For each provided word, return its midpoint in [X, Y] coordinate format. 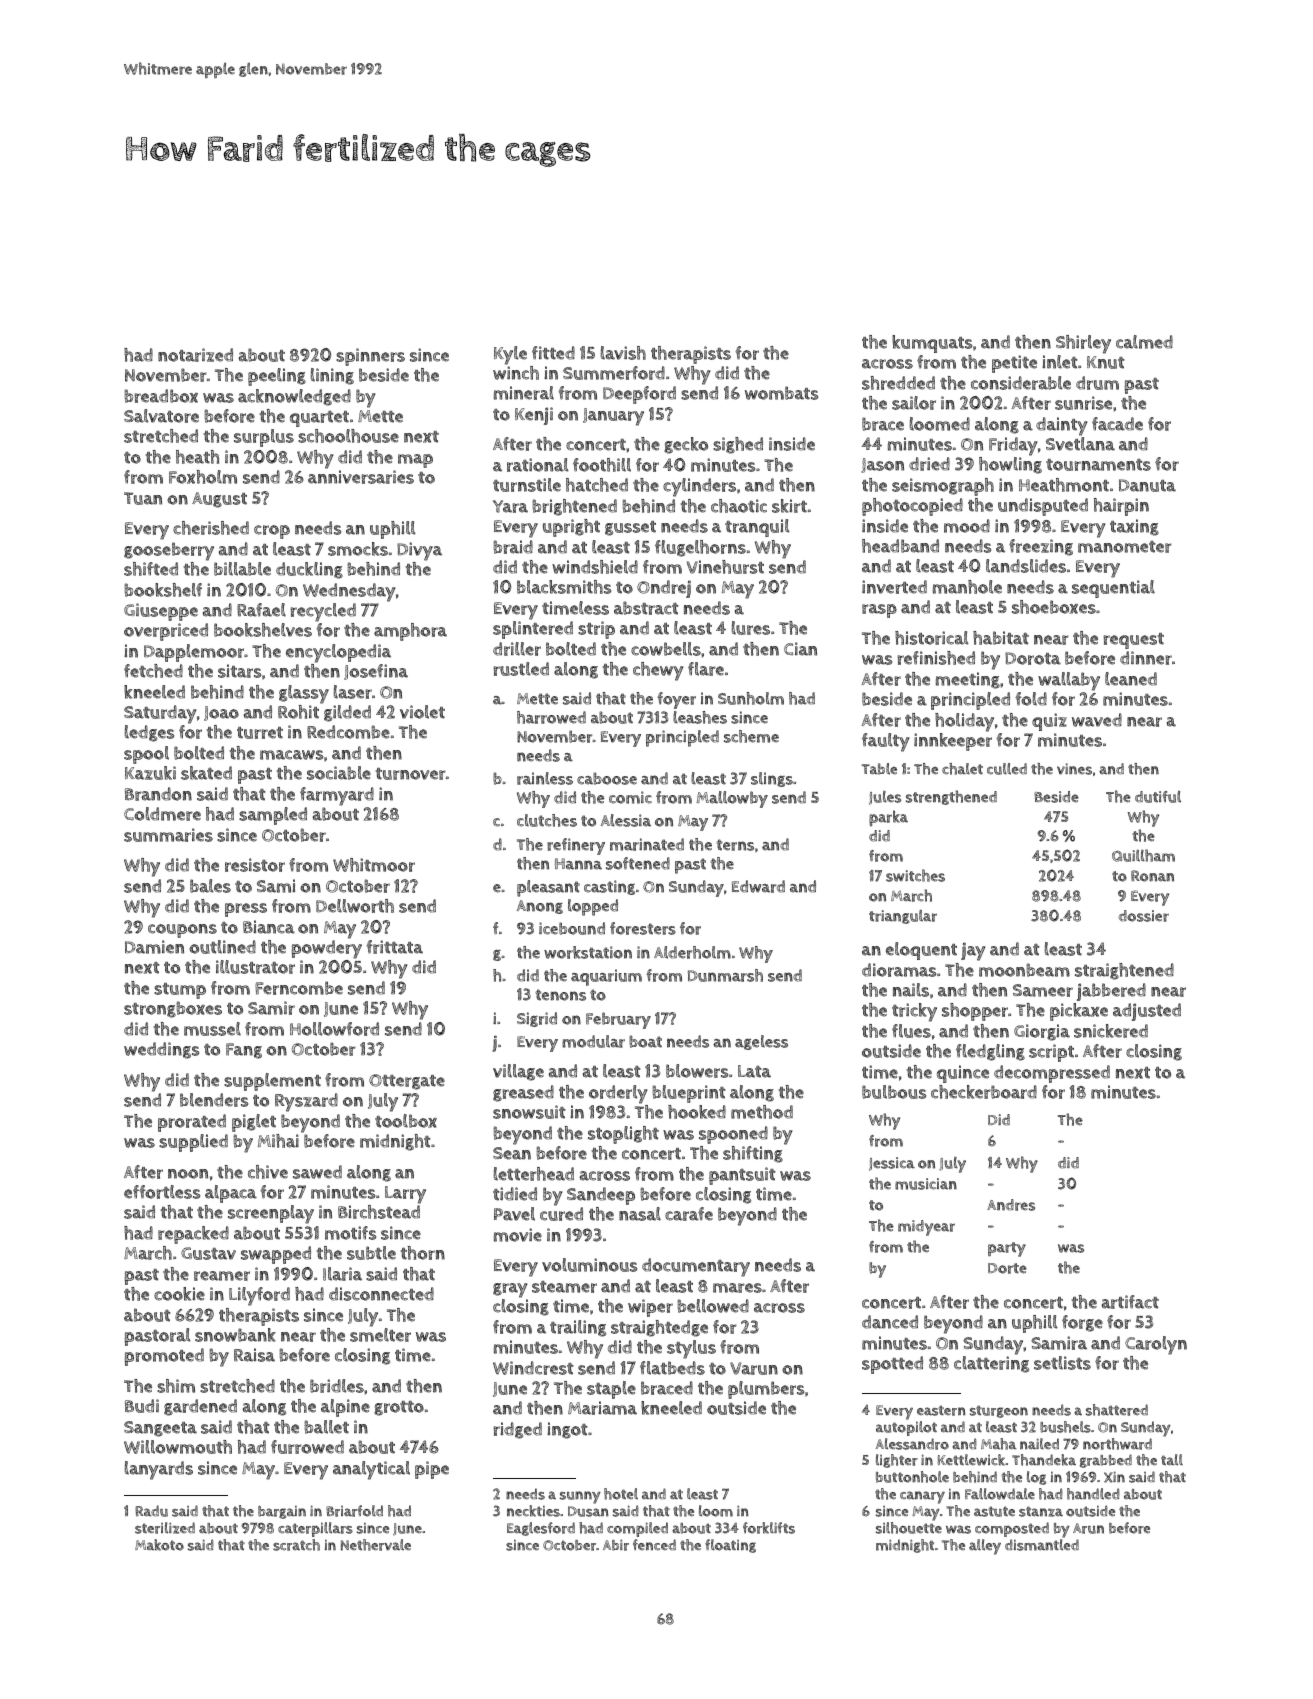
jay [973, 951]
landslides [1026, 566]
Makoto [159, 1545]
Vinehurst [725, 567]
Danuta [1147, 485]
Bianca [269, 927]
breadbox [161, 396]
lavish [623, 353]
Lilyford [259, 1296]
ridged [517, 1430]
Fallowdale [1000, 1494]
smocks [358, 549]
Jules [885, 798]
